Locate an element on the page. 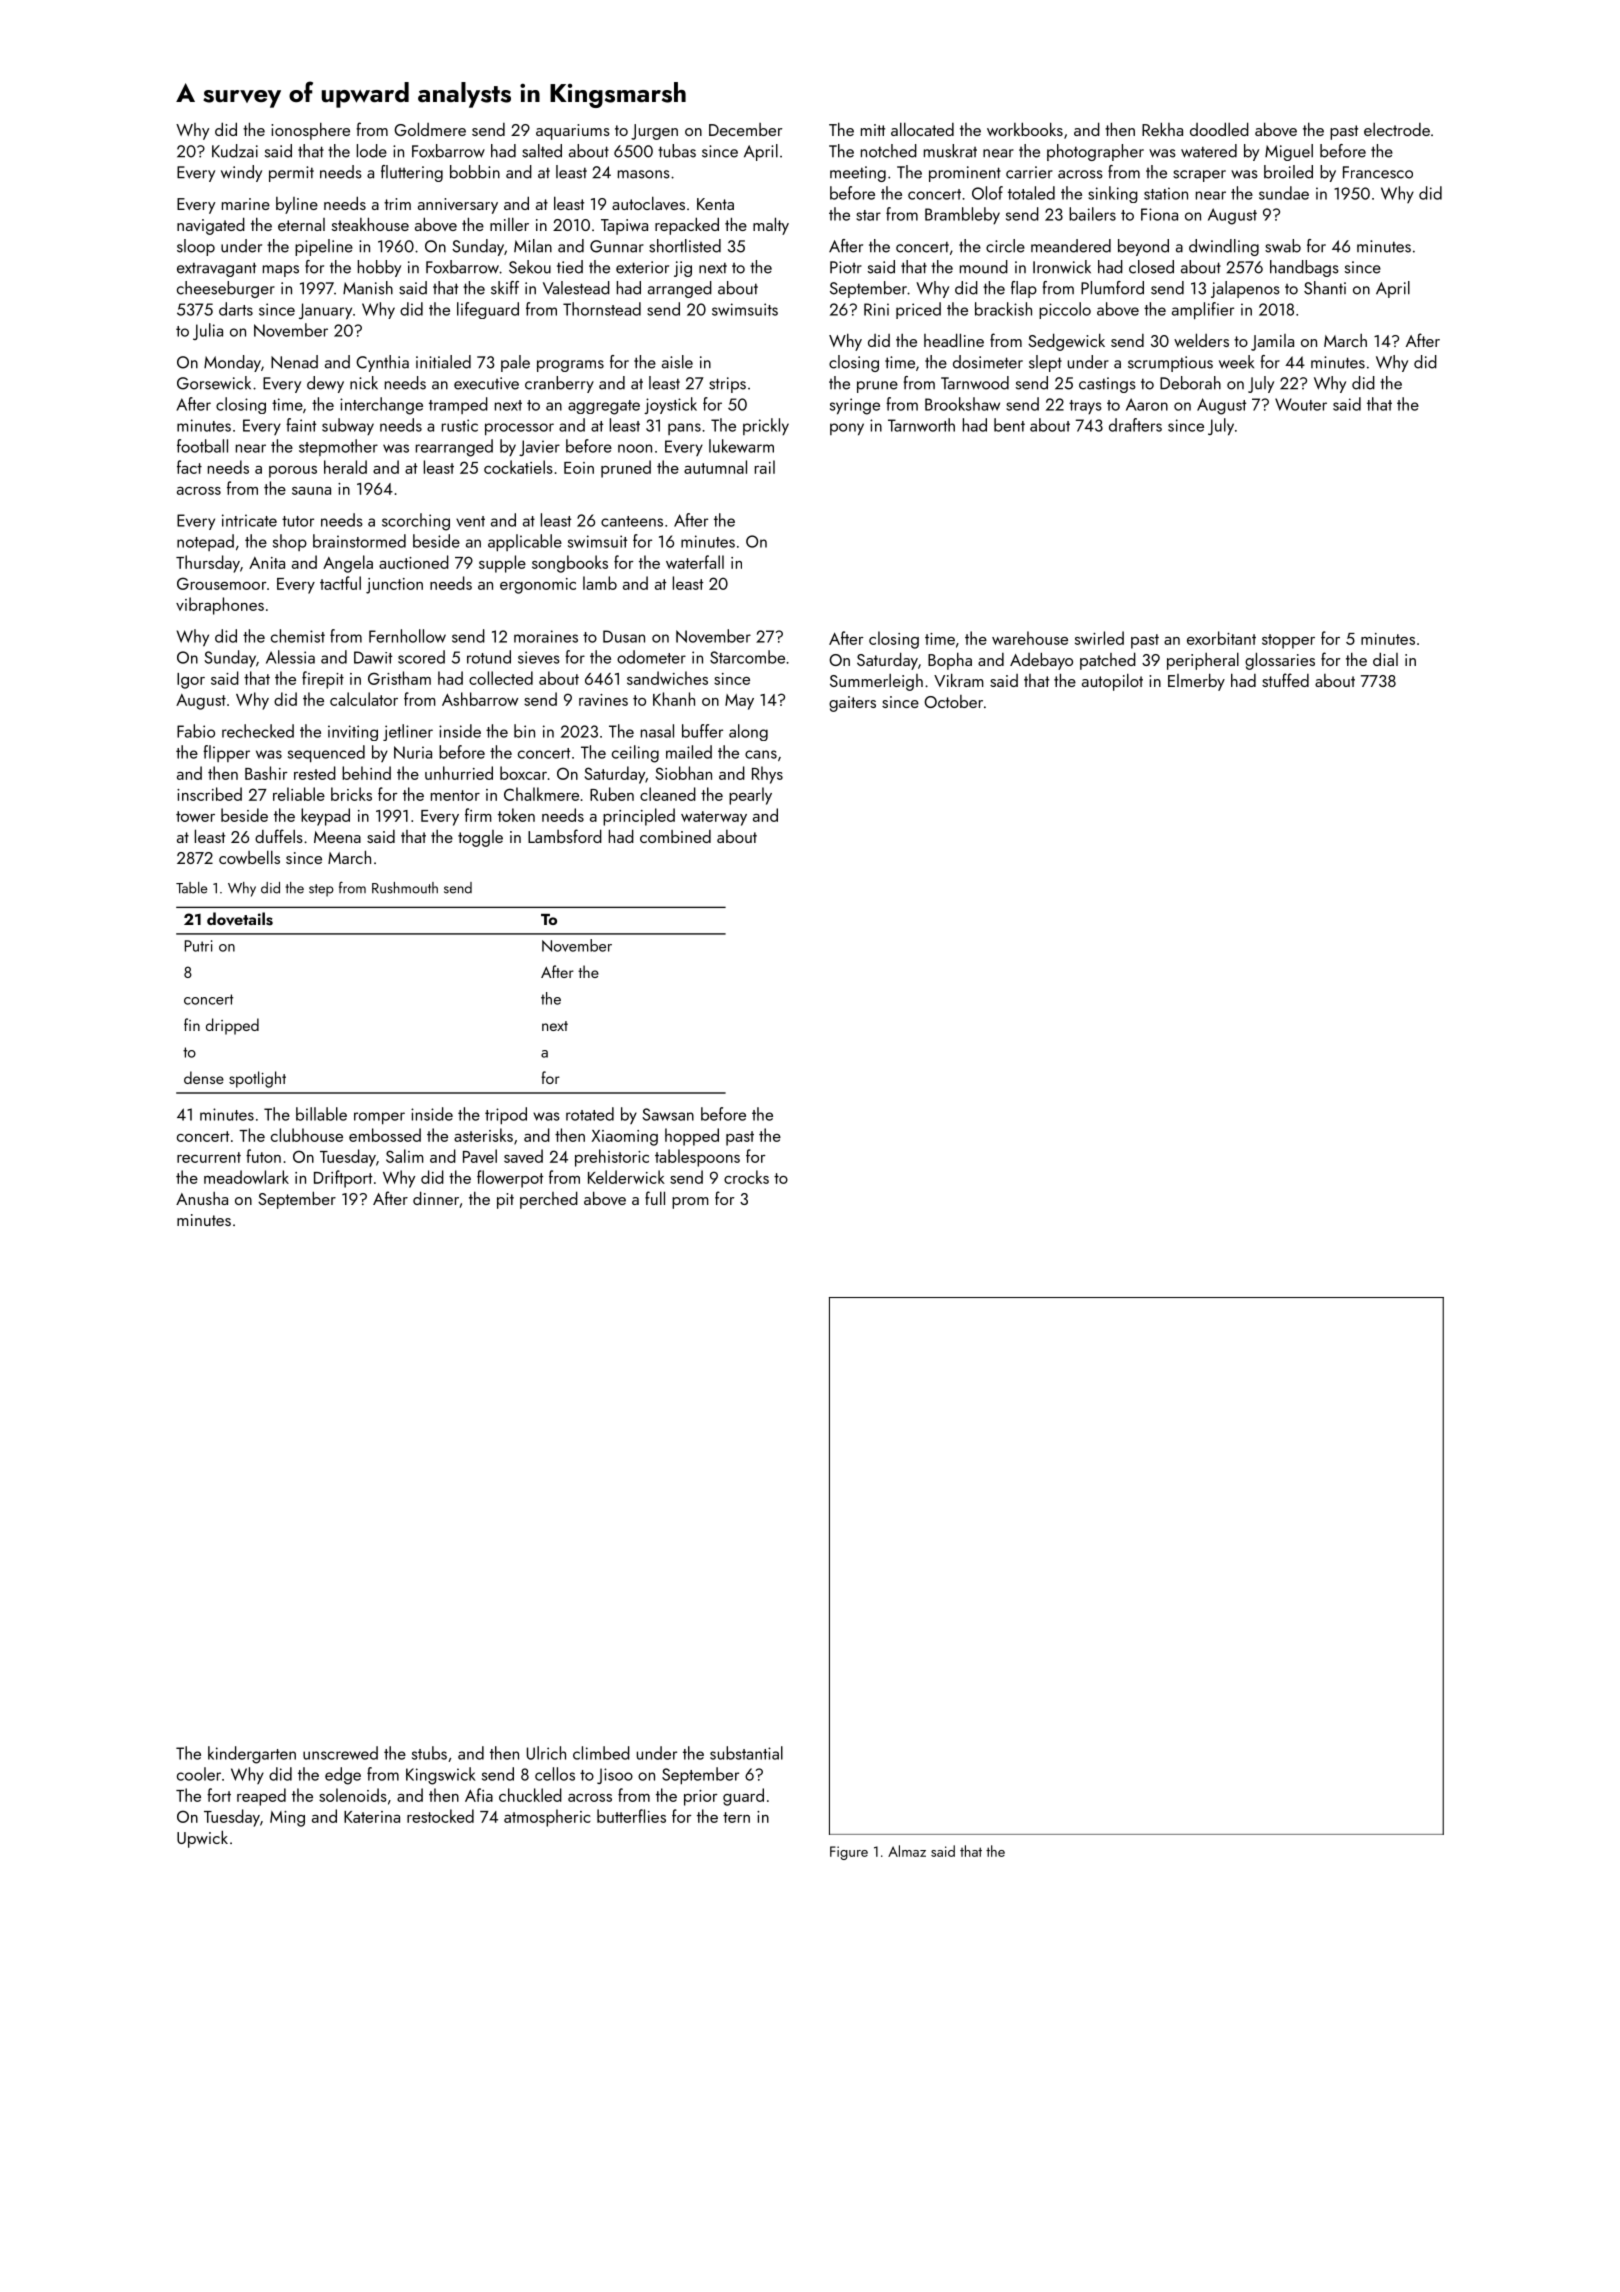  full is located at coordinates (655, 1198).
